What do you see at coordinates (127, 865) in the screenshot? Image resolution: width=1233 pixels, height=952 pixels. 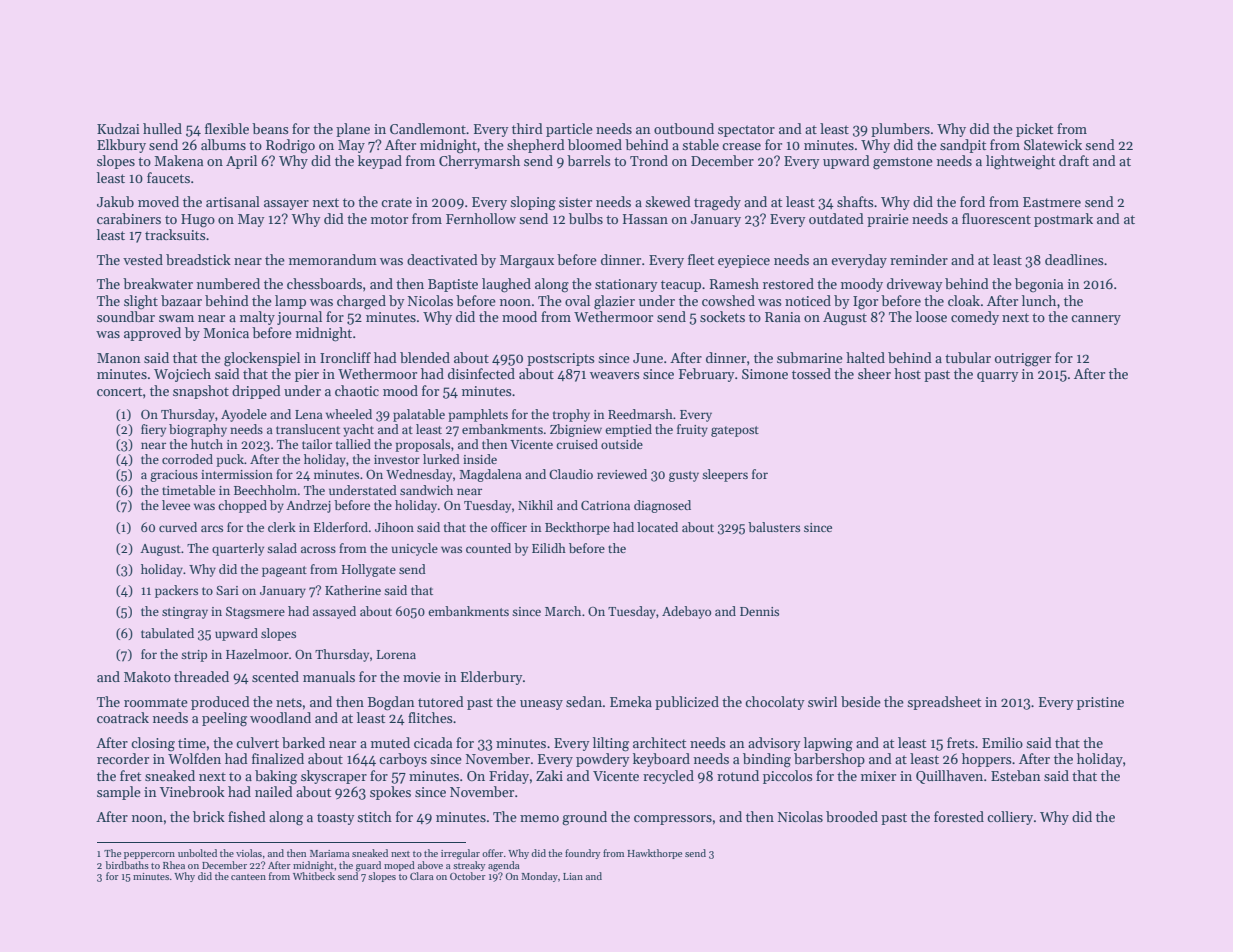 I see `birdbaths` at bounding box center [127, 865].
